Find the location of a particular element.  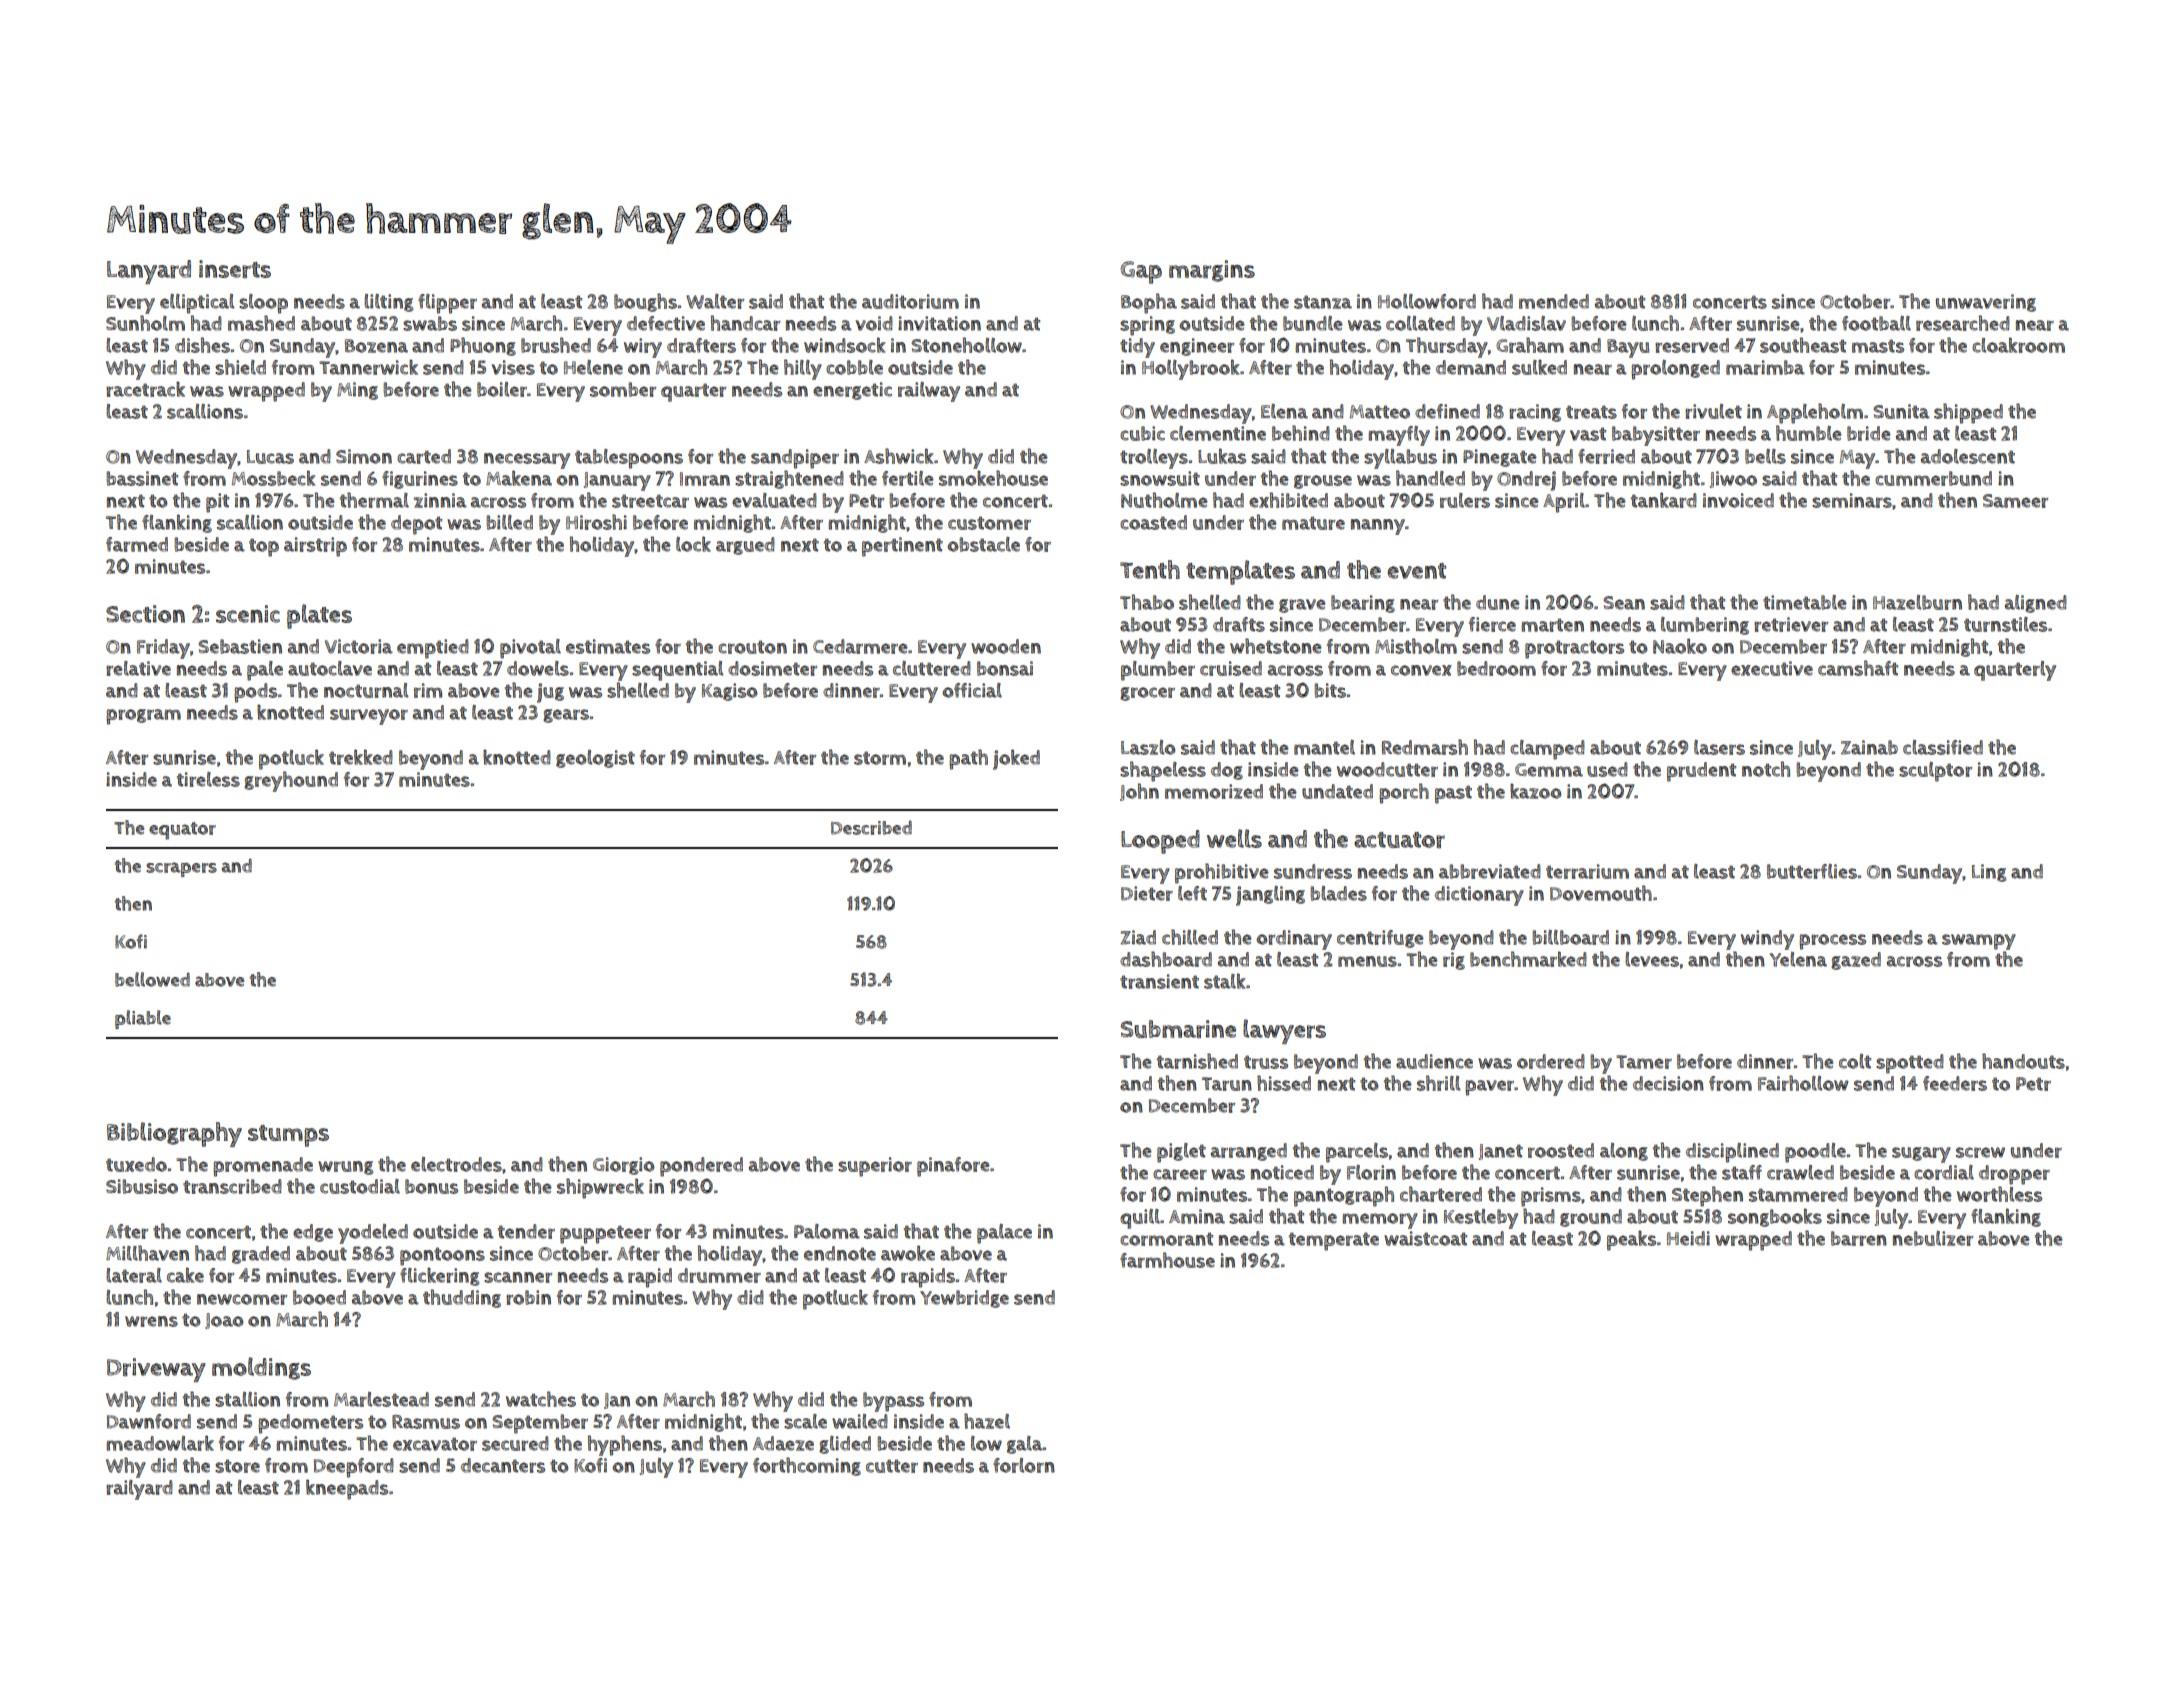

barren is located at coordinates (1859, 1238).
